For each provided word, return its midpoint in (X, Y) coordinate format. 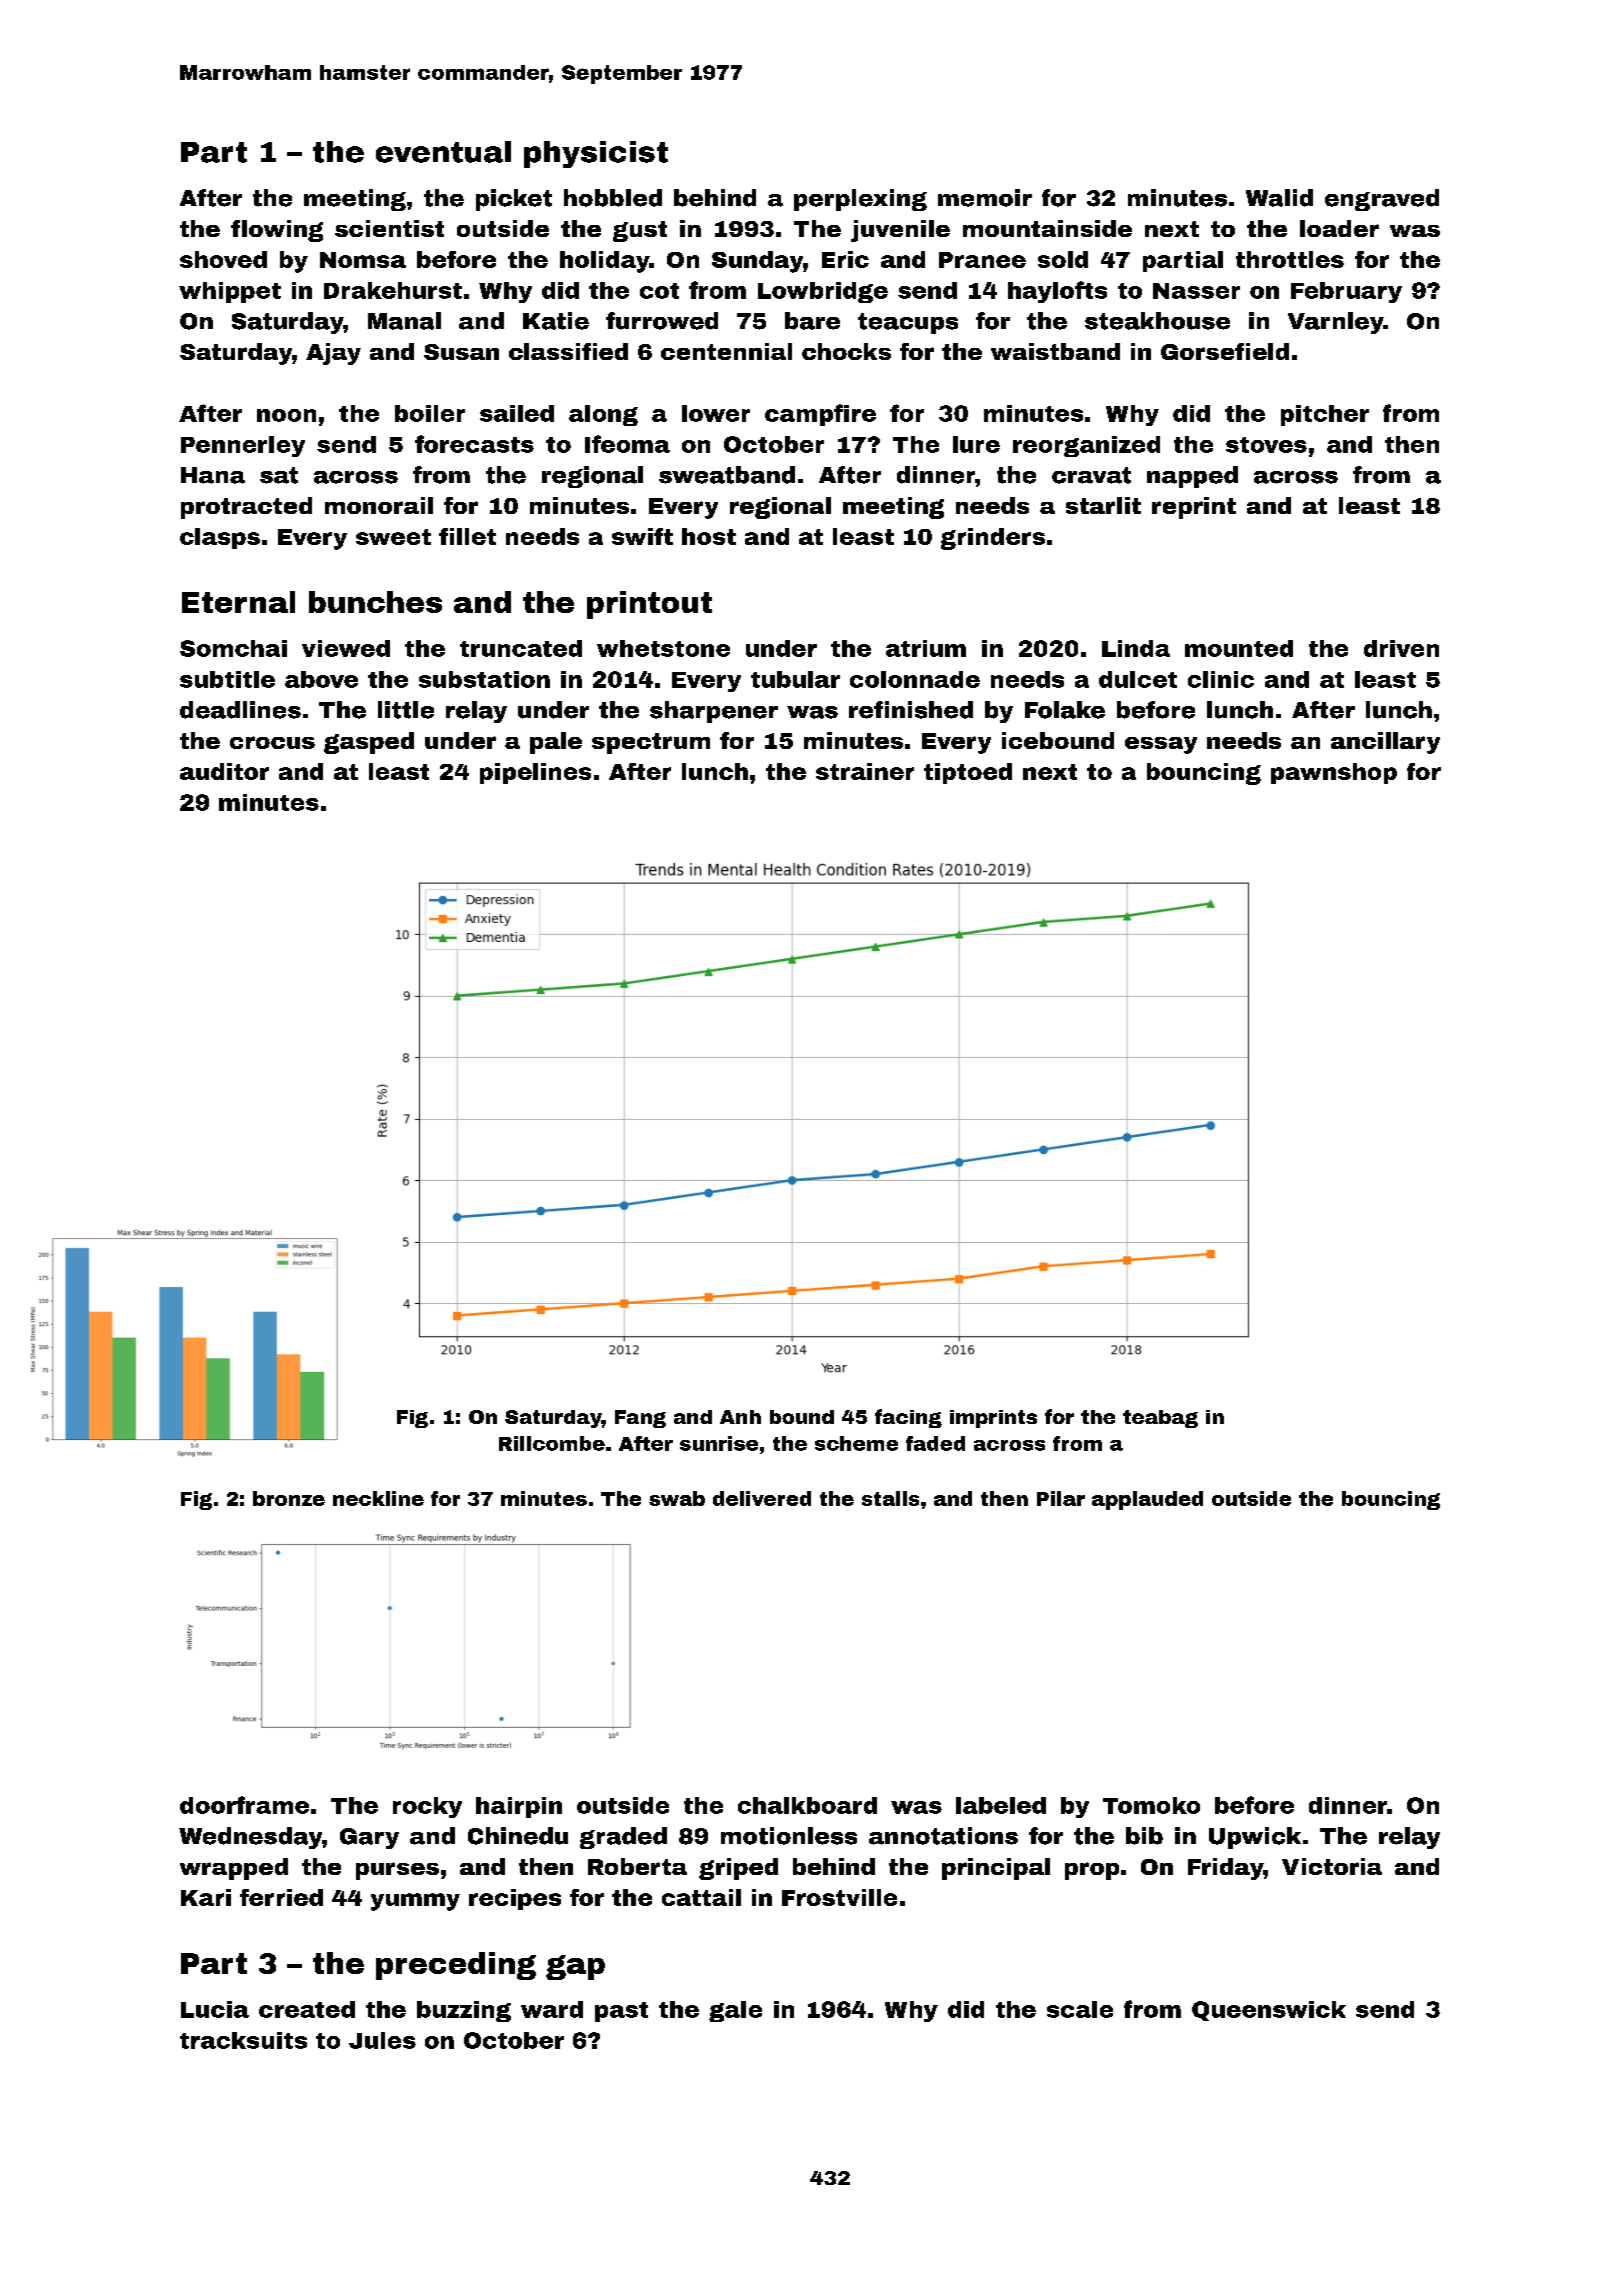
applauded (1147, 1500)
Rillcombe (552, 1443)
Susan (461, 352)
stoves (1266, 445)
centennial (726, 351)
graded (623, 1838)
